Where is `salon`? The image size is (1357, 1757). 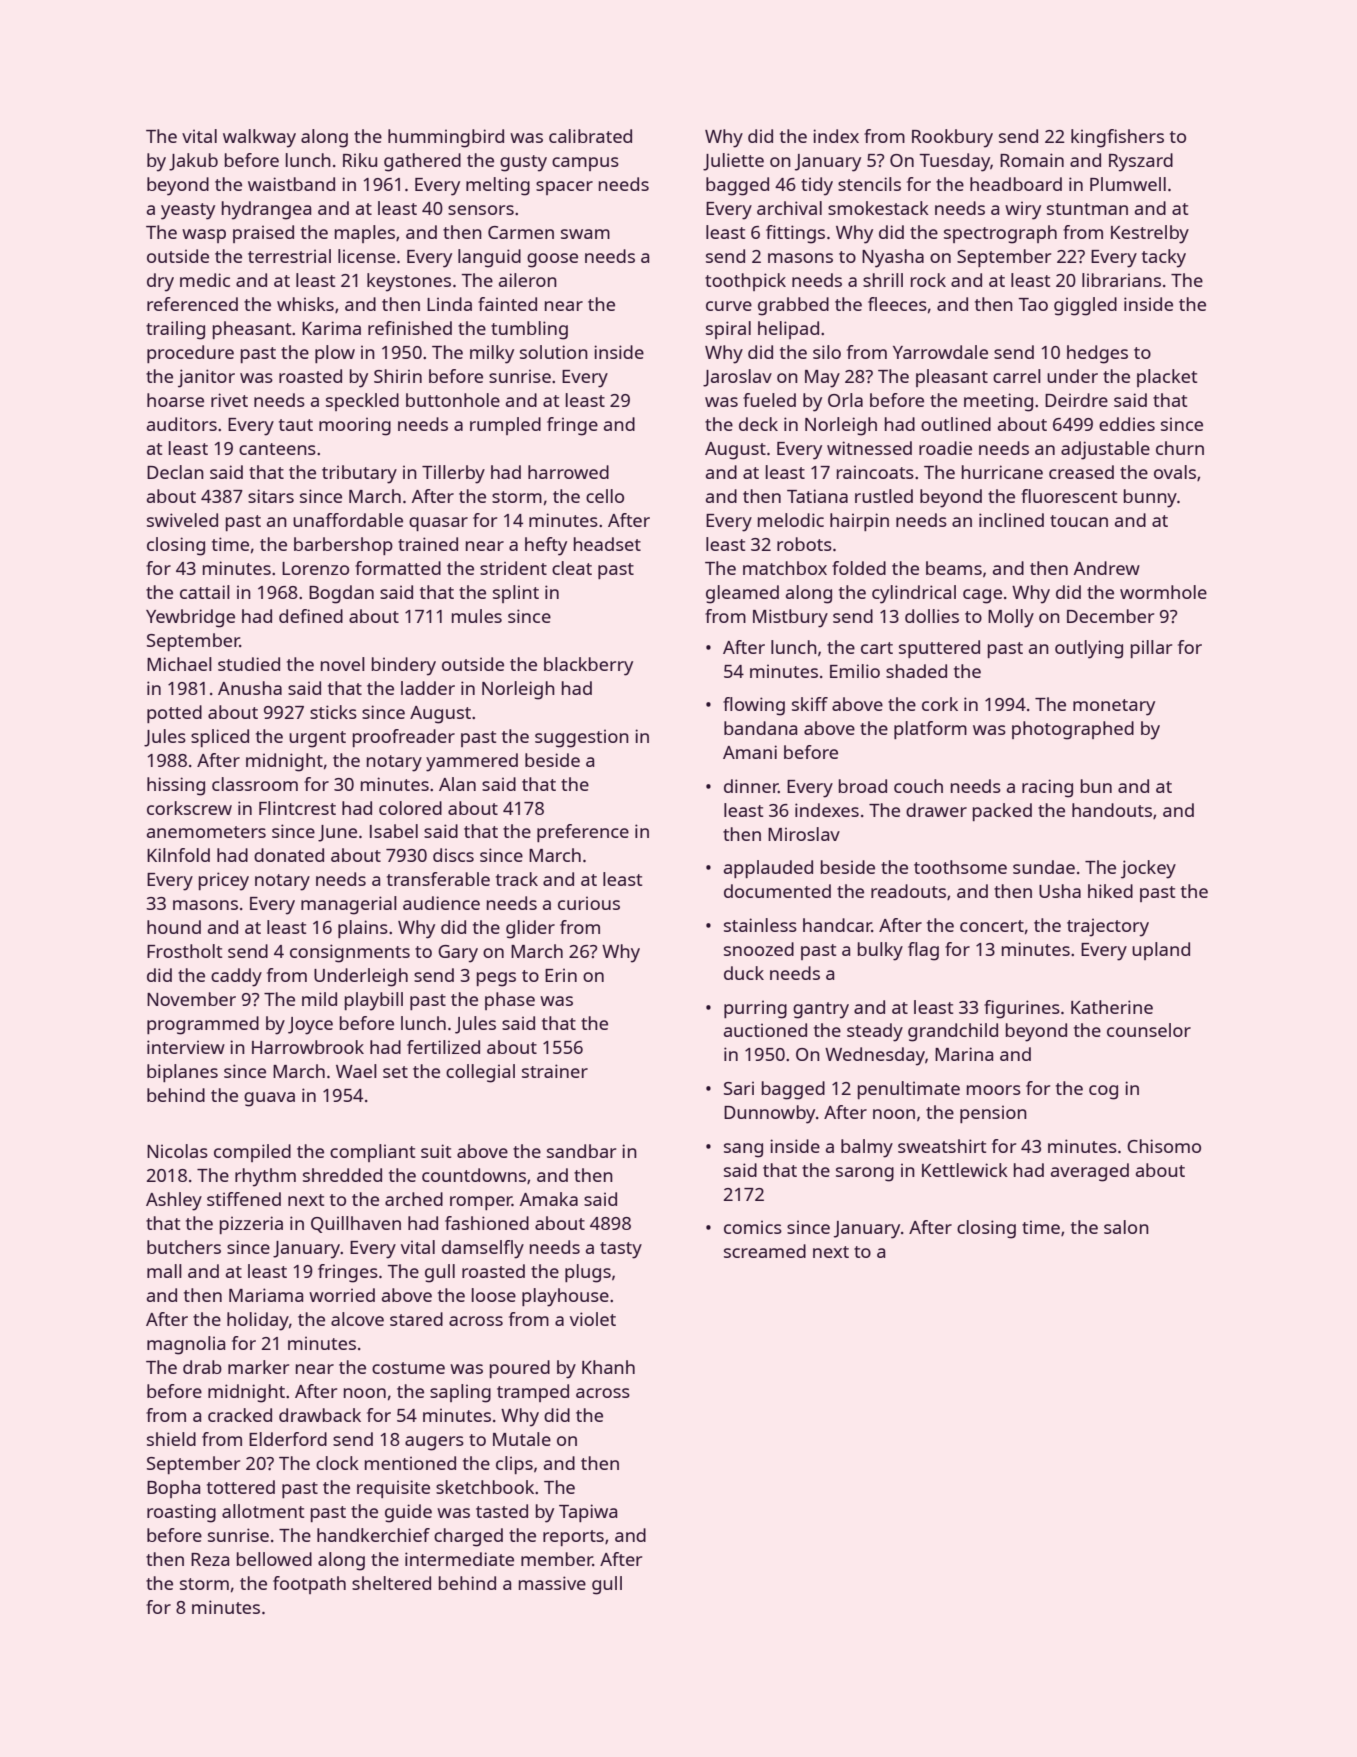
salon is located at coordinates (1126, 1227).
